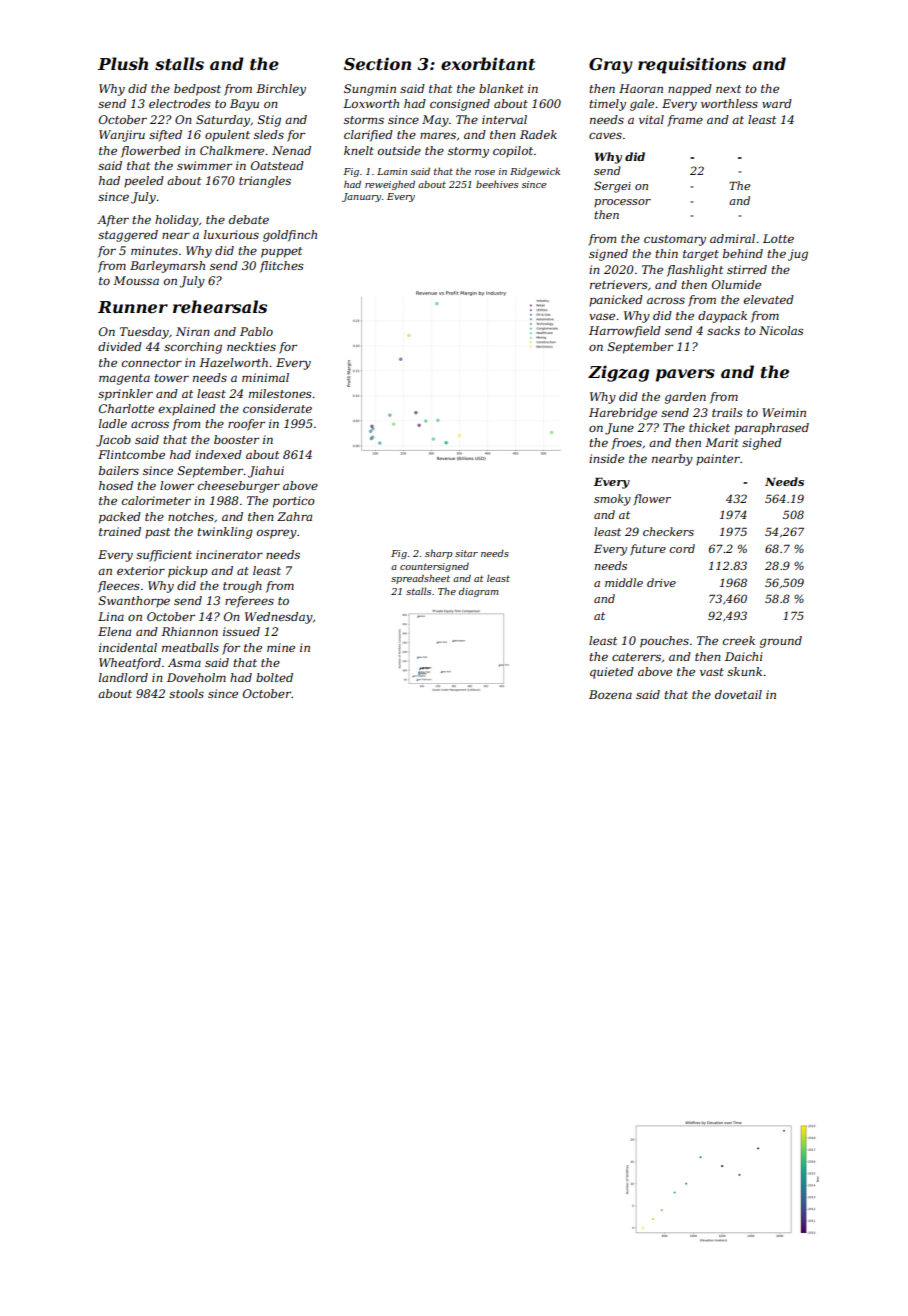  I want to click on vase, so click(602, 316).
